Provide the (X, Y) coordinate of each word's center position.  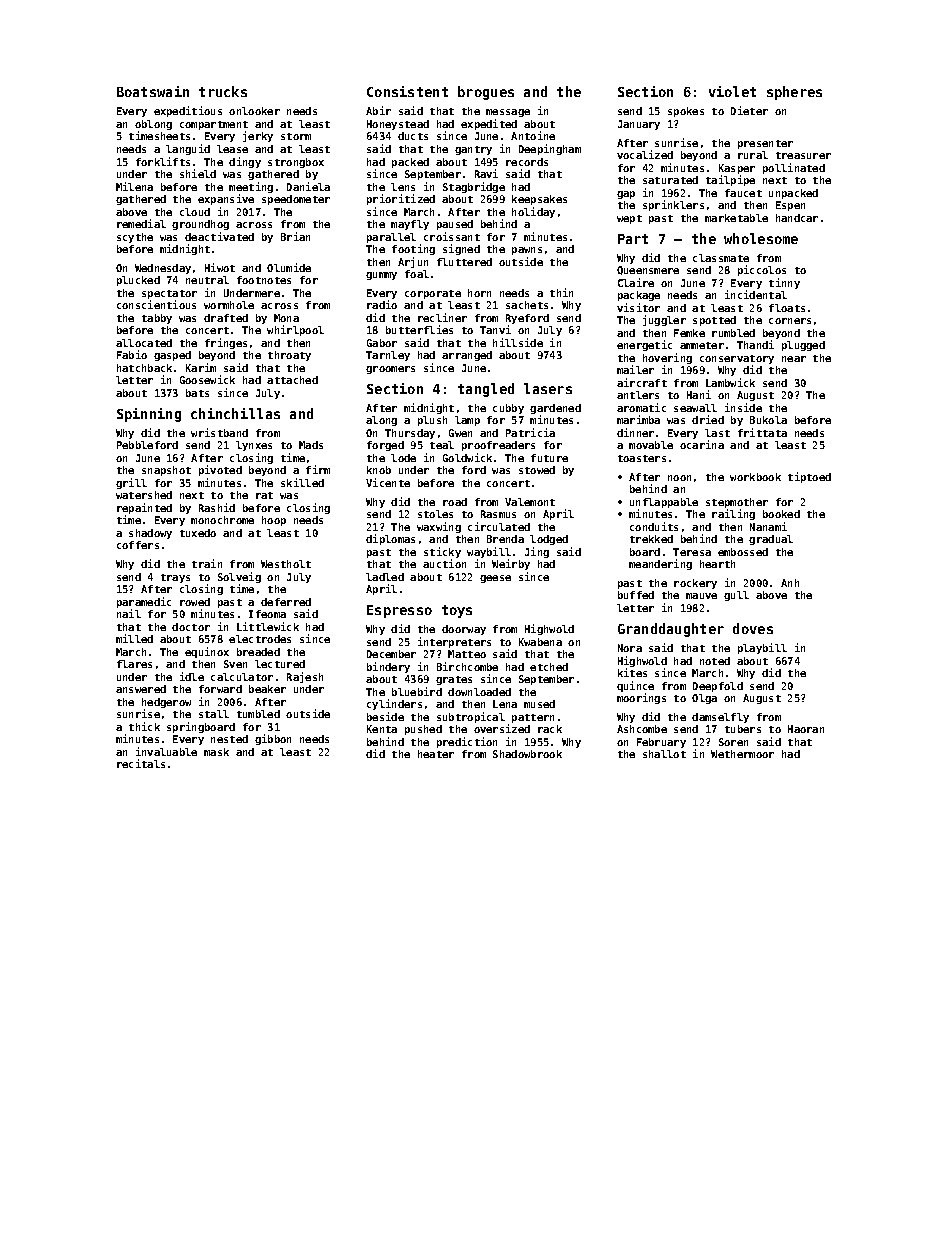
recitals (141, 763)
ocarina (702, 444)
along (381, 421)
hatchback (144, 368)
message (508, 113)
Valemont (530, 502)
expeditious (188, 111)
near (794, 359)
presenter (765, 144)
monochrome (222, 520)
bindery (388, 667)
